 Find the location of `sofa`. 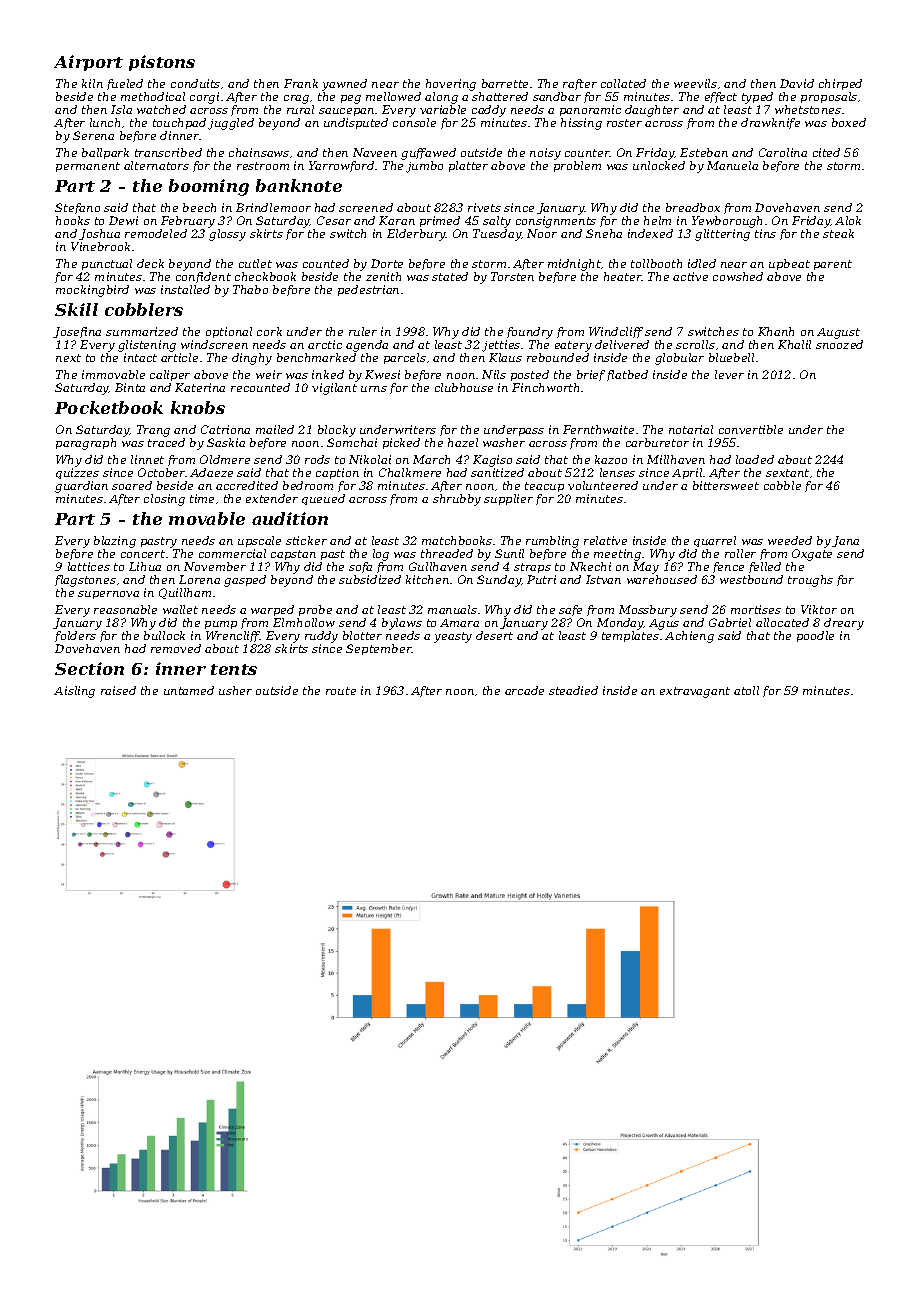

sofa is located at coordinates (360, 567).
